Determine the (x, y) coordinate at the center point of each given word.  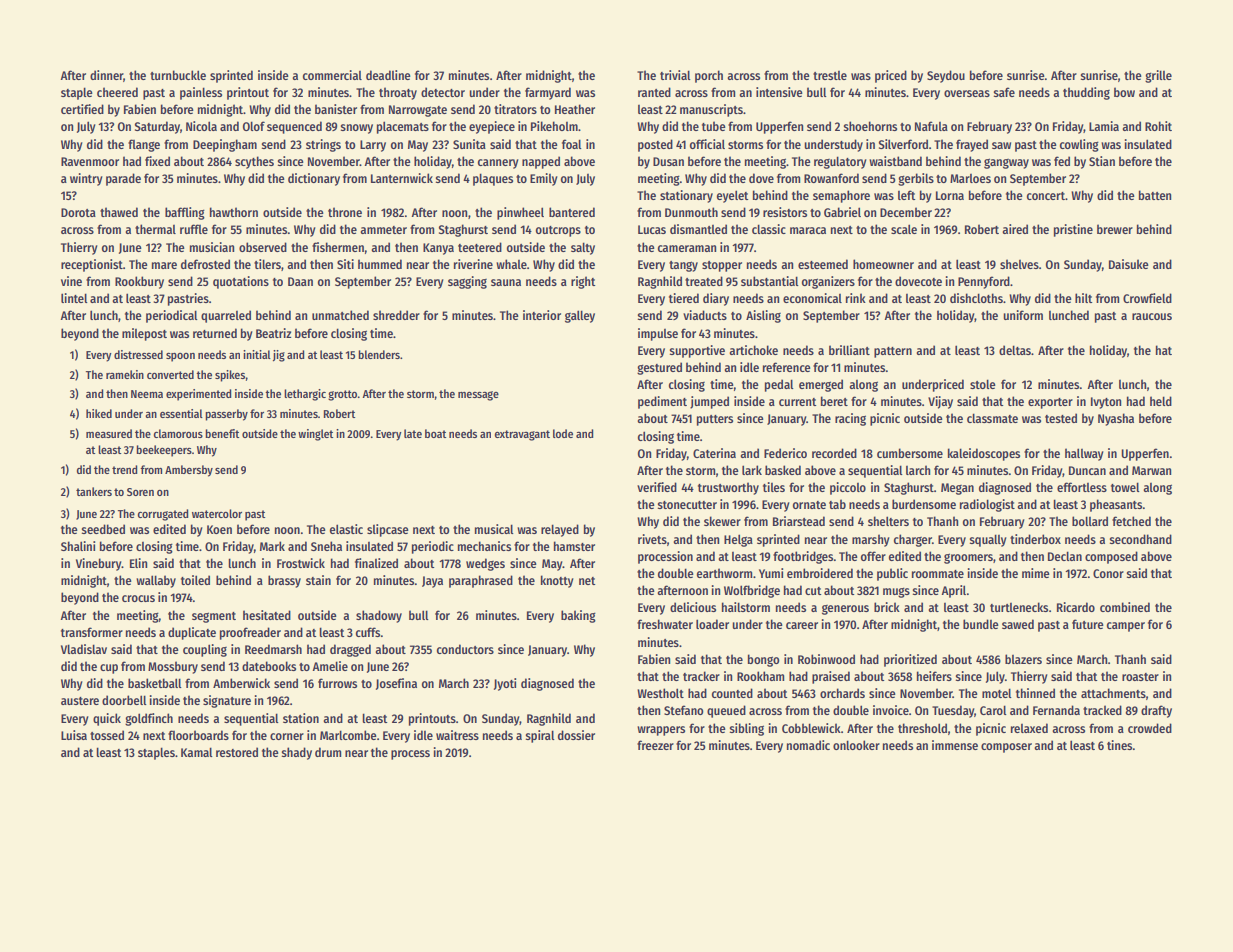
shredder (396, 315)
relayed (560, 530)
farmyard (548, 93)
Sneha (326, 546)
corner (287, 736)
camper (1126, 627)
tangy (683, 266)
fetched (1131, 521)
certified (82, 109)
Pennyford (984, 282)
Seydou (946, 76)
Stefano (684, 710)
